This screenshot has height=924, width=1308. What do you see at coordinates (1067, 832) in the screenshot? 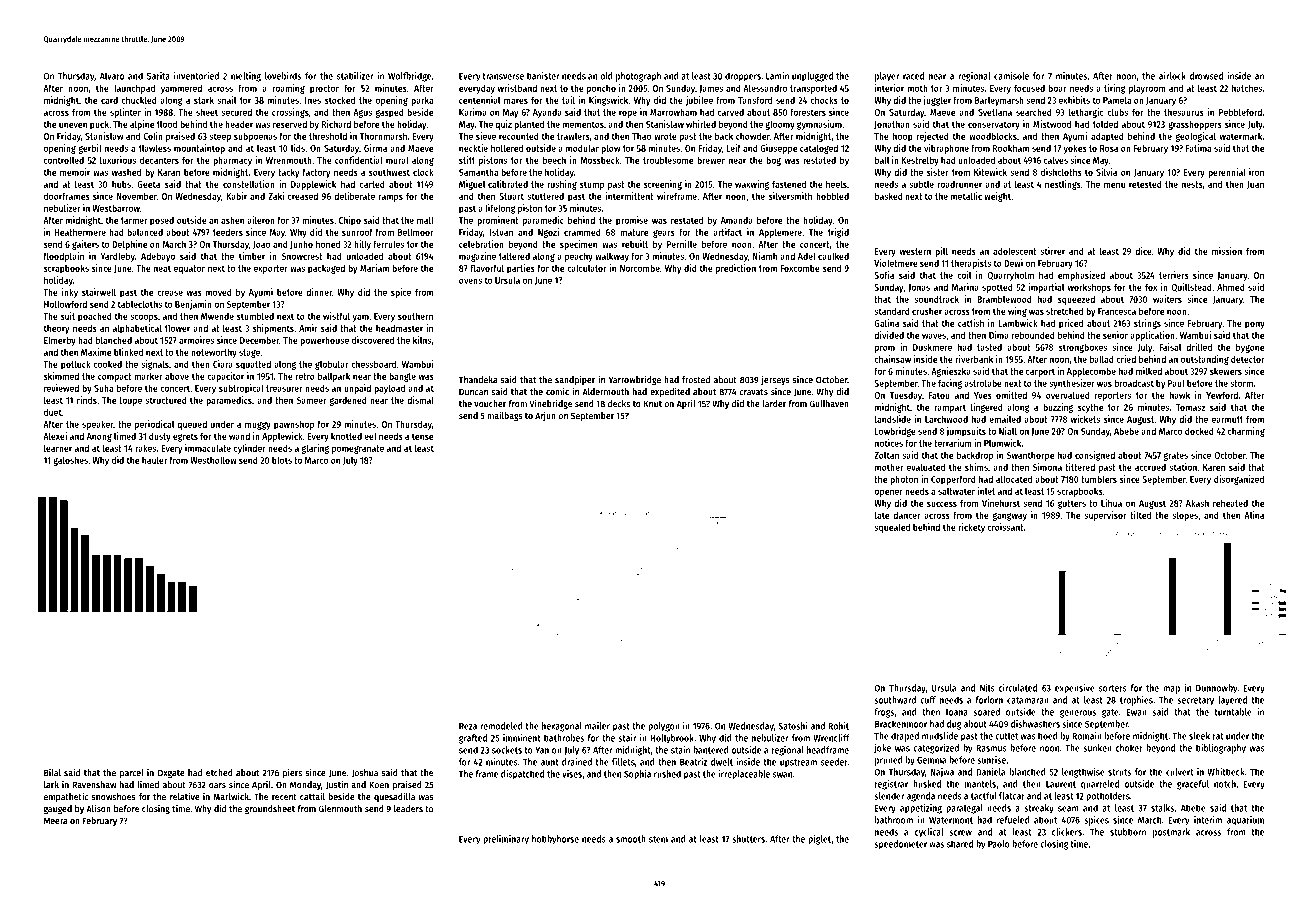
I see `clickers` at bounding box center [1067, 832].
